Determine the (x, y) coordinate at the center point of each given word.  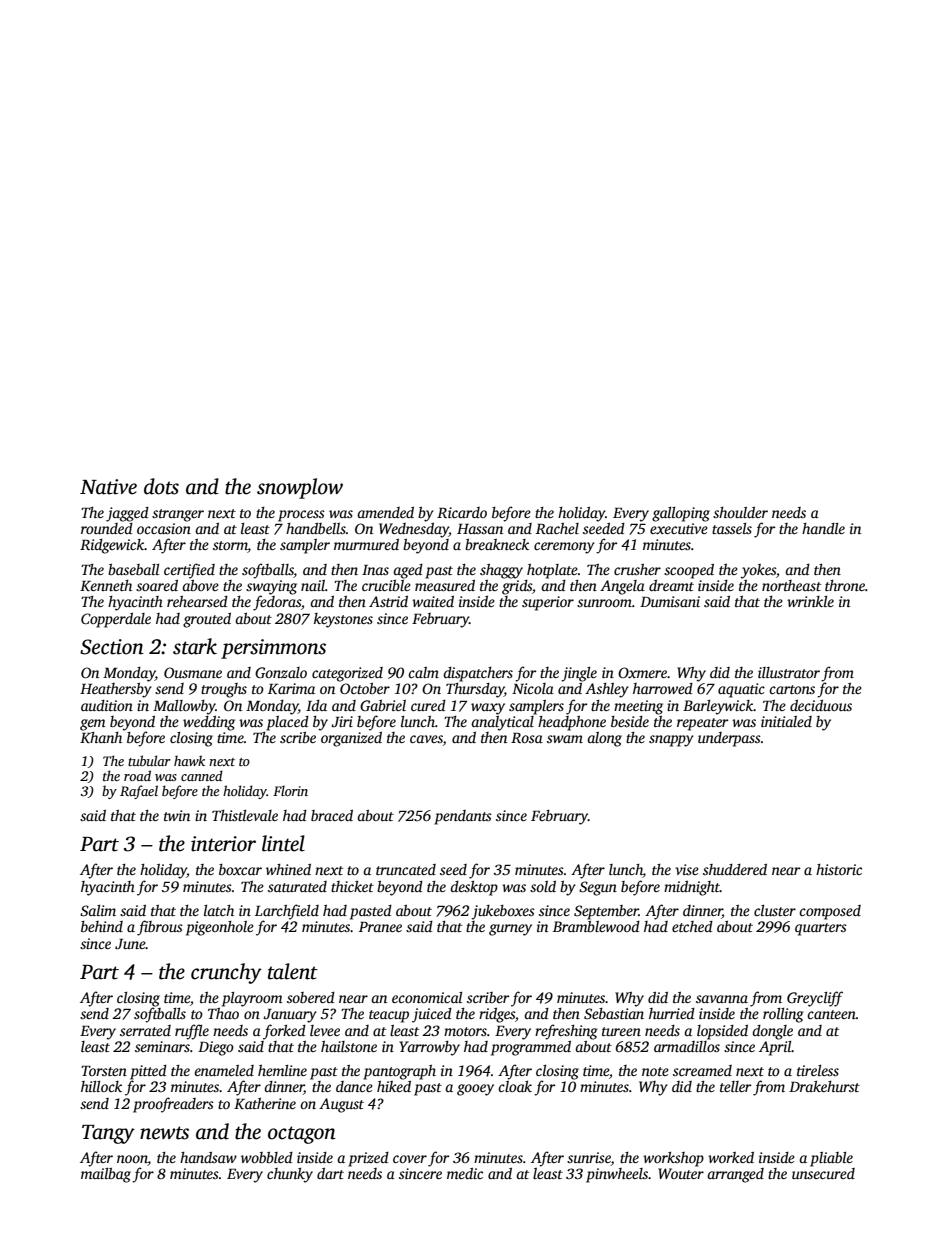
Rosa (527, 738)
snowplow (300, 488)
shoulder (740, 512)
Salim (98, 910)
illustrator (789, 672)
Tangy (108, 1134)
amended (385, 512)
